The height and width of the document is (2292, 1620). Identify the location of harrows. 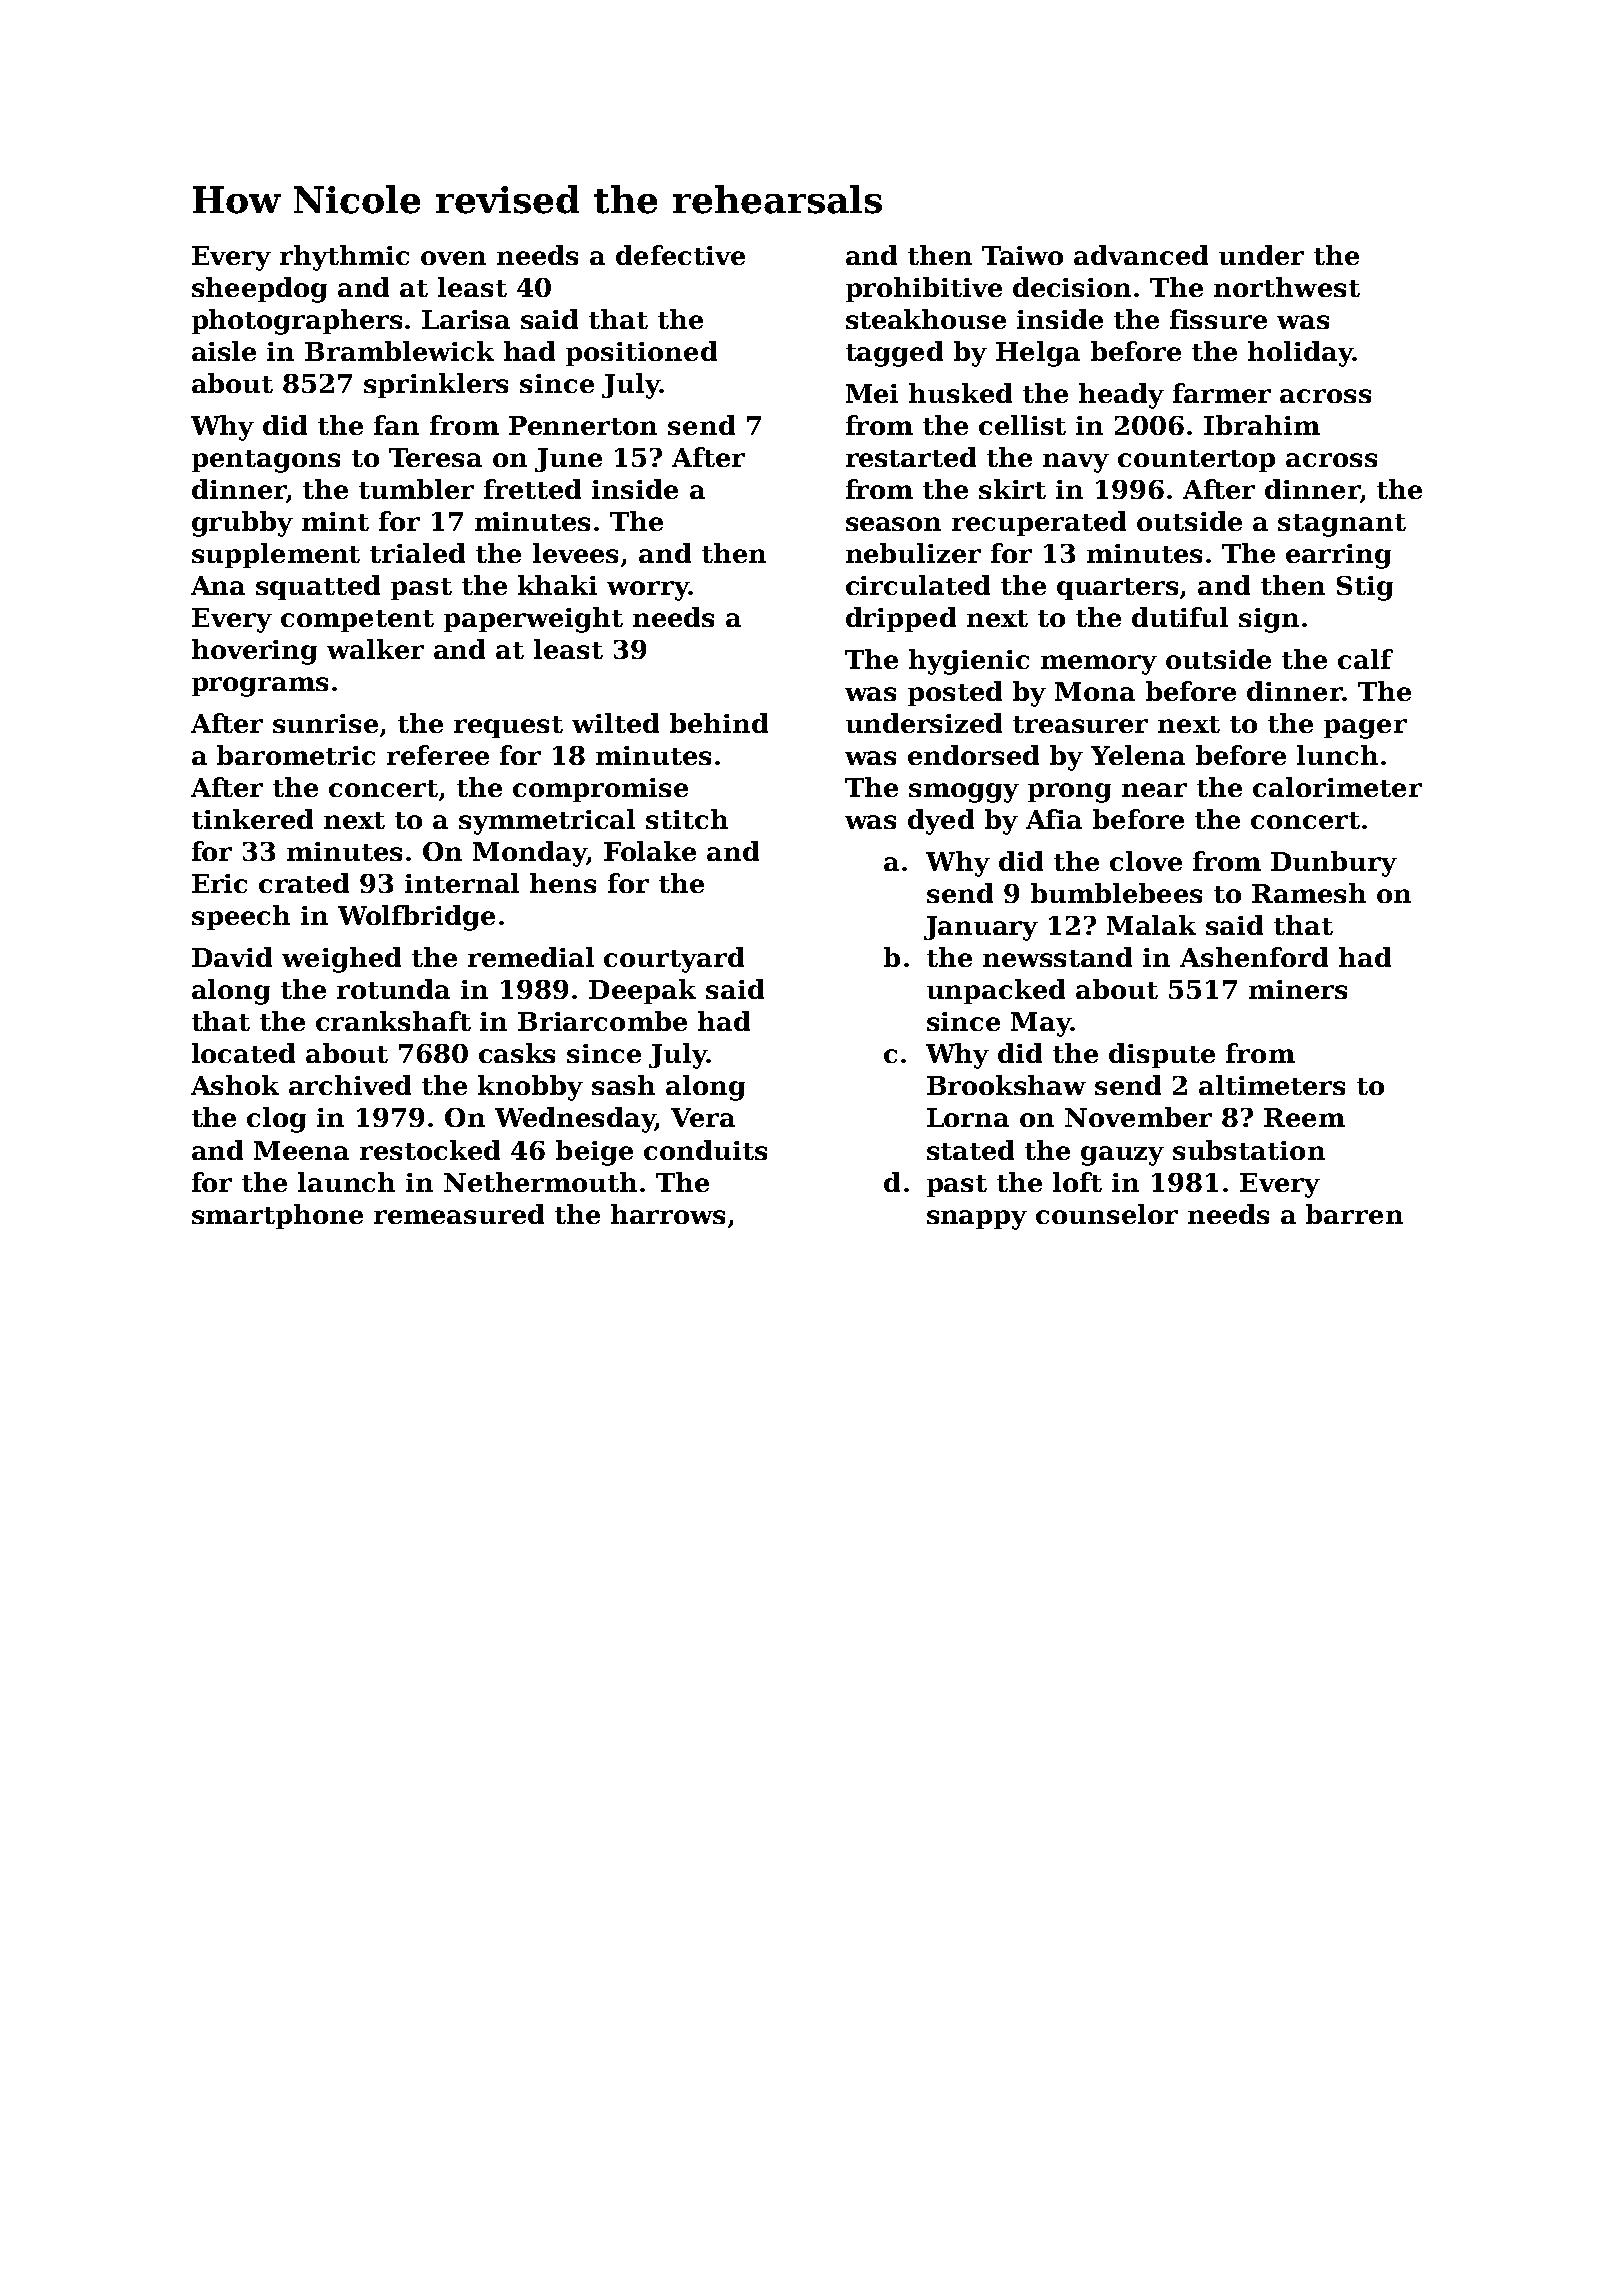
(668, 1214).
